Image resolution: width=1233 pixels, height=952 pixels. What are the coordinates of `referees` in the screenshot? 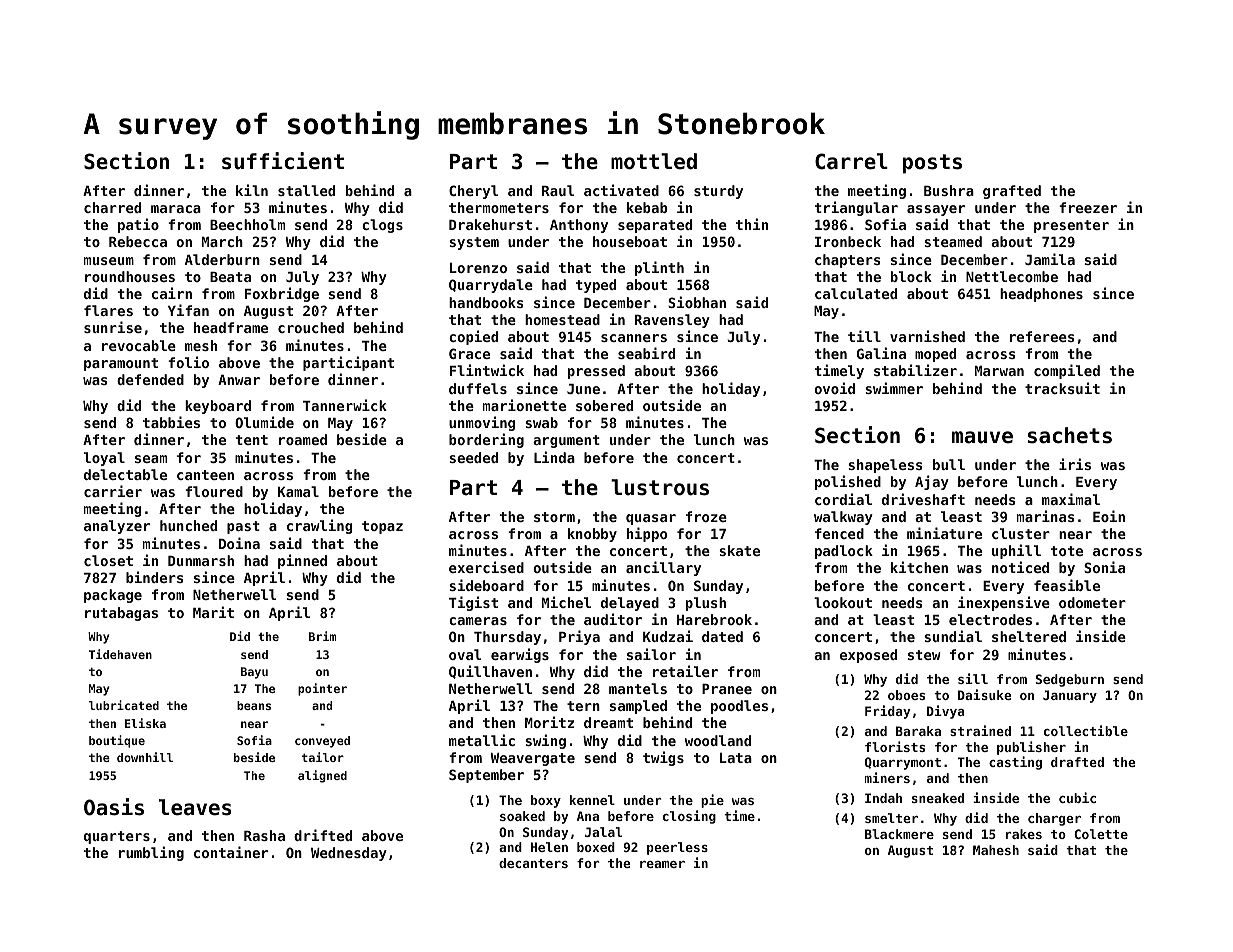 It's located at (1042, 336).
